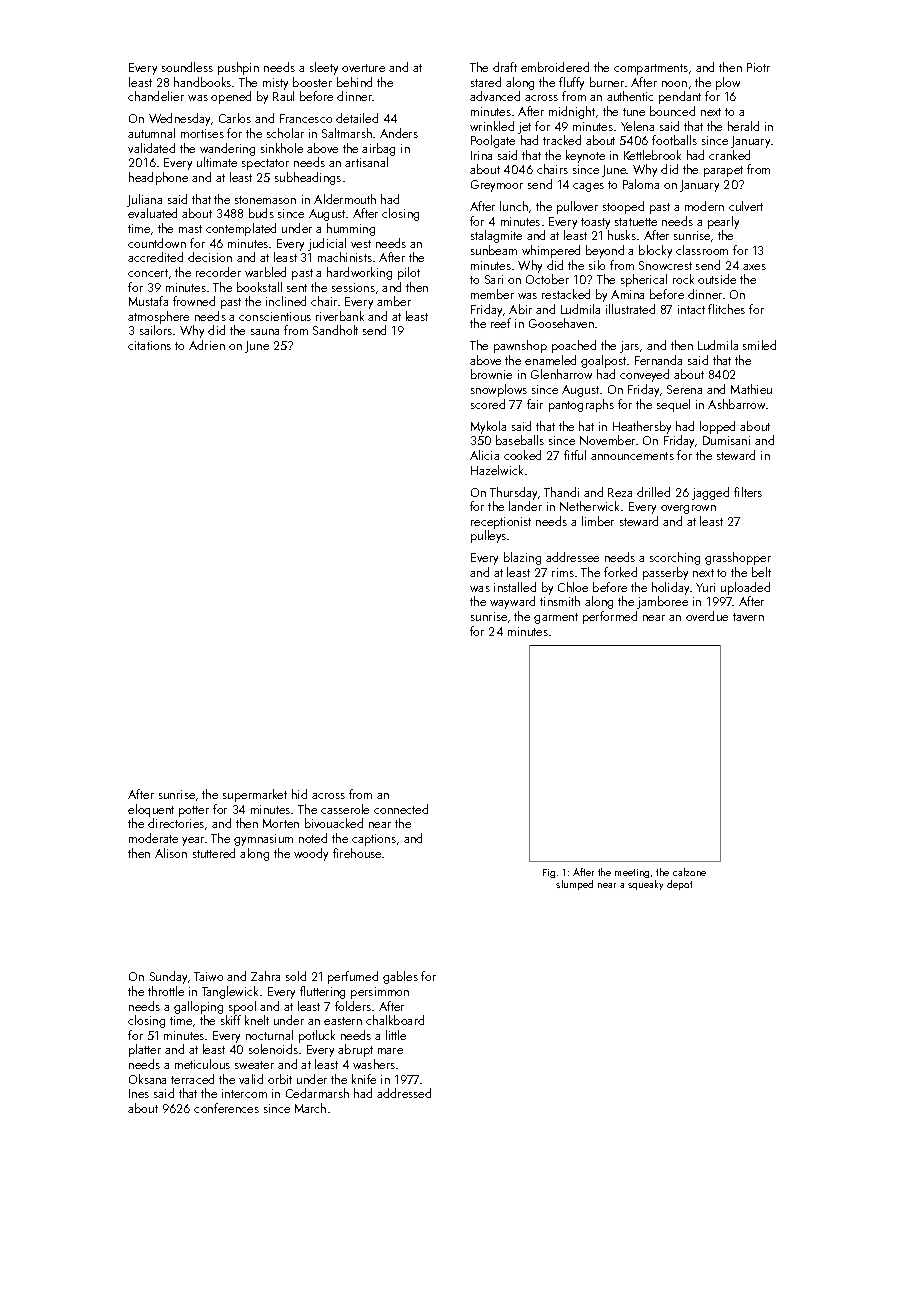  What do you see at coordinates (520, 346) in the screenshot?
I see `pawnshop` at bounding box center [520, 346].
